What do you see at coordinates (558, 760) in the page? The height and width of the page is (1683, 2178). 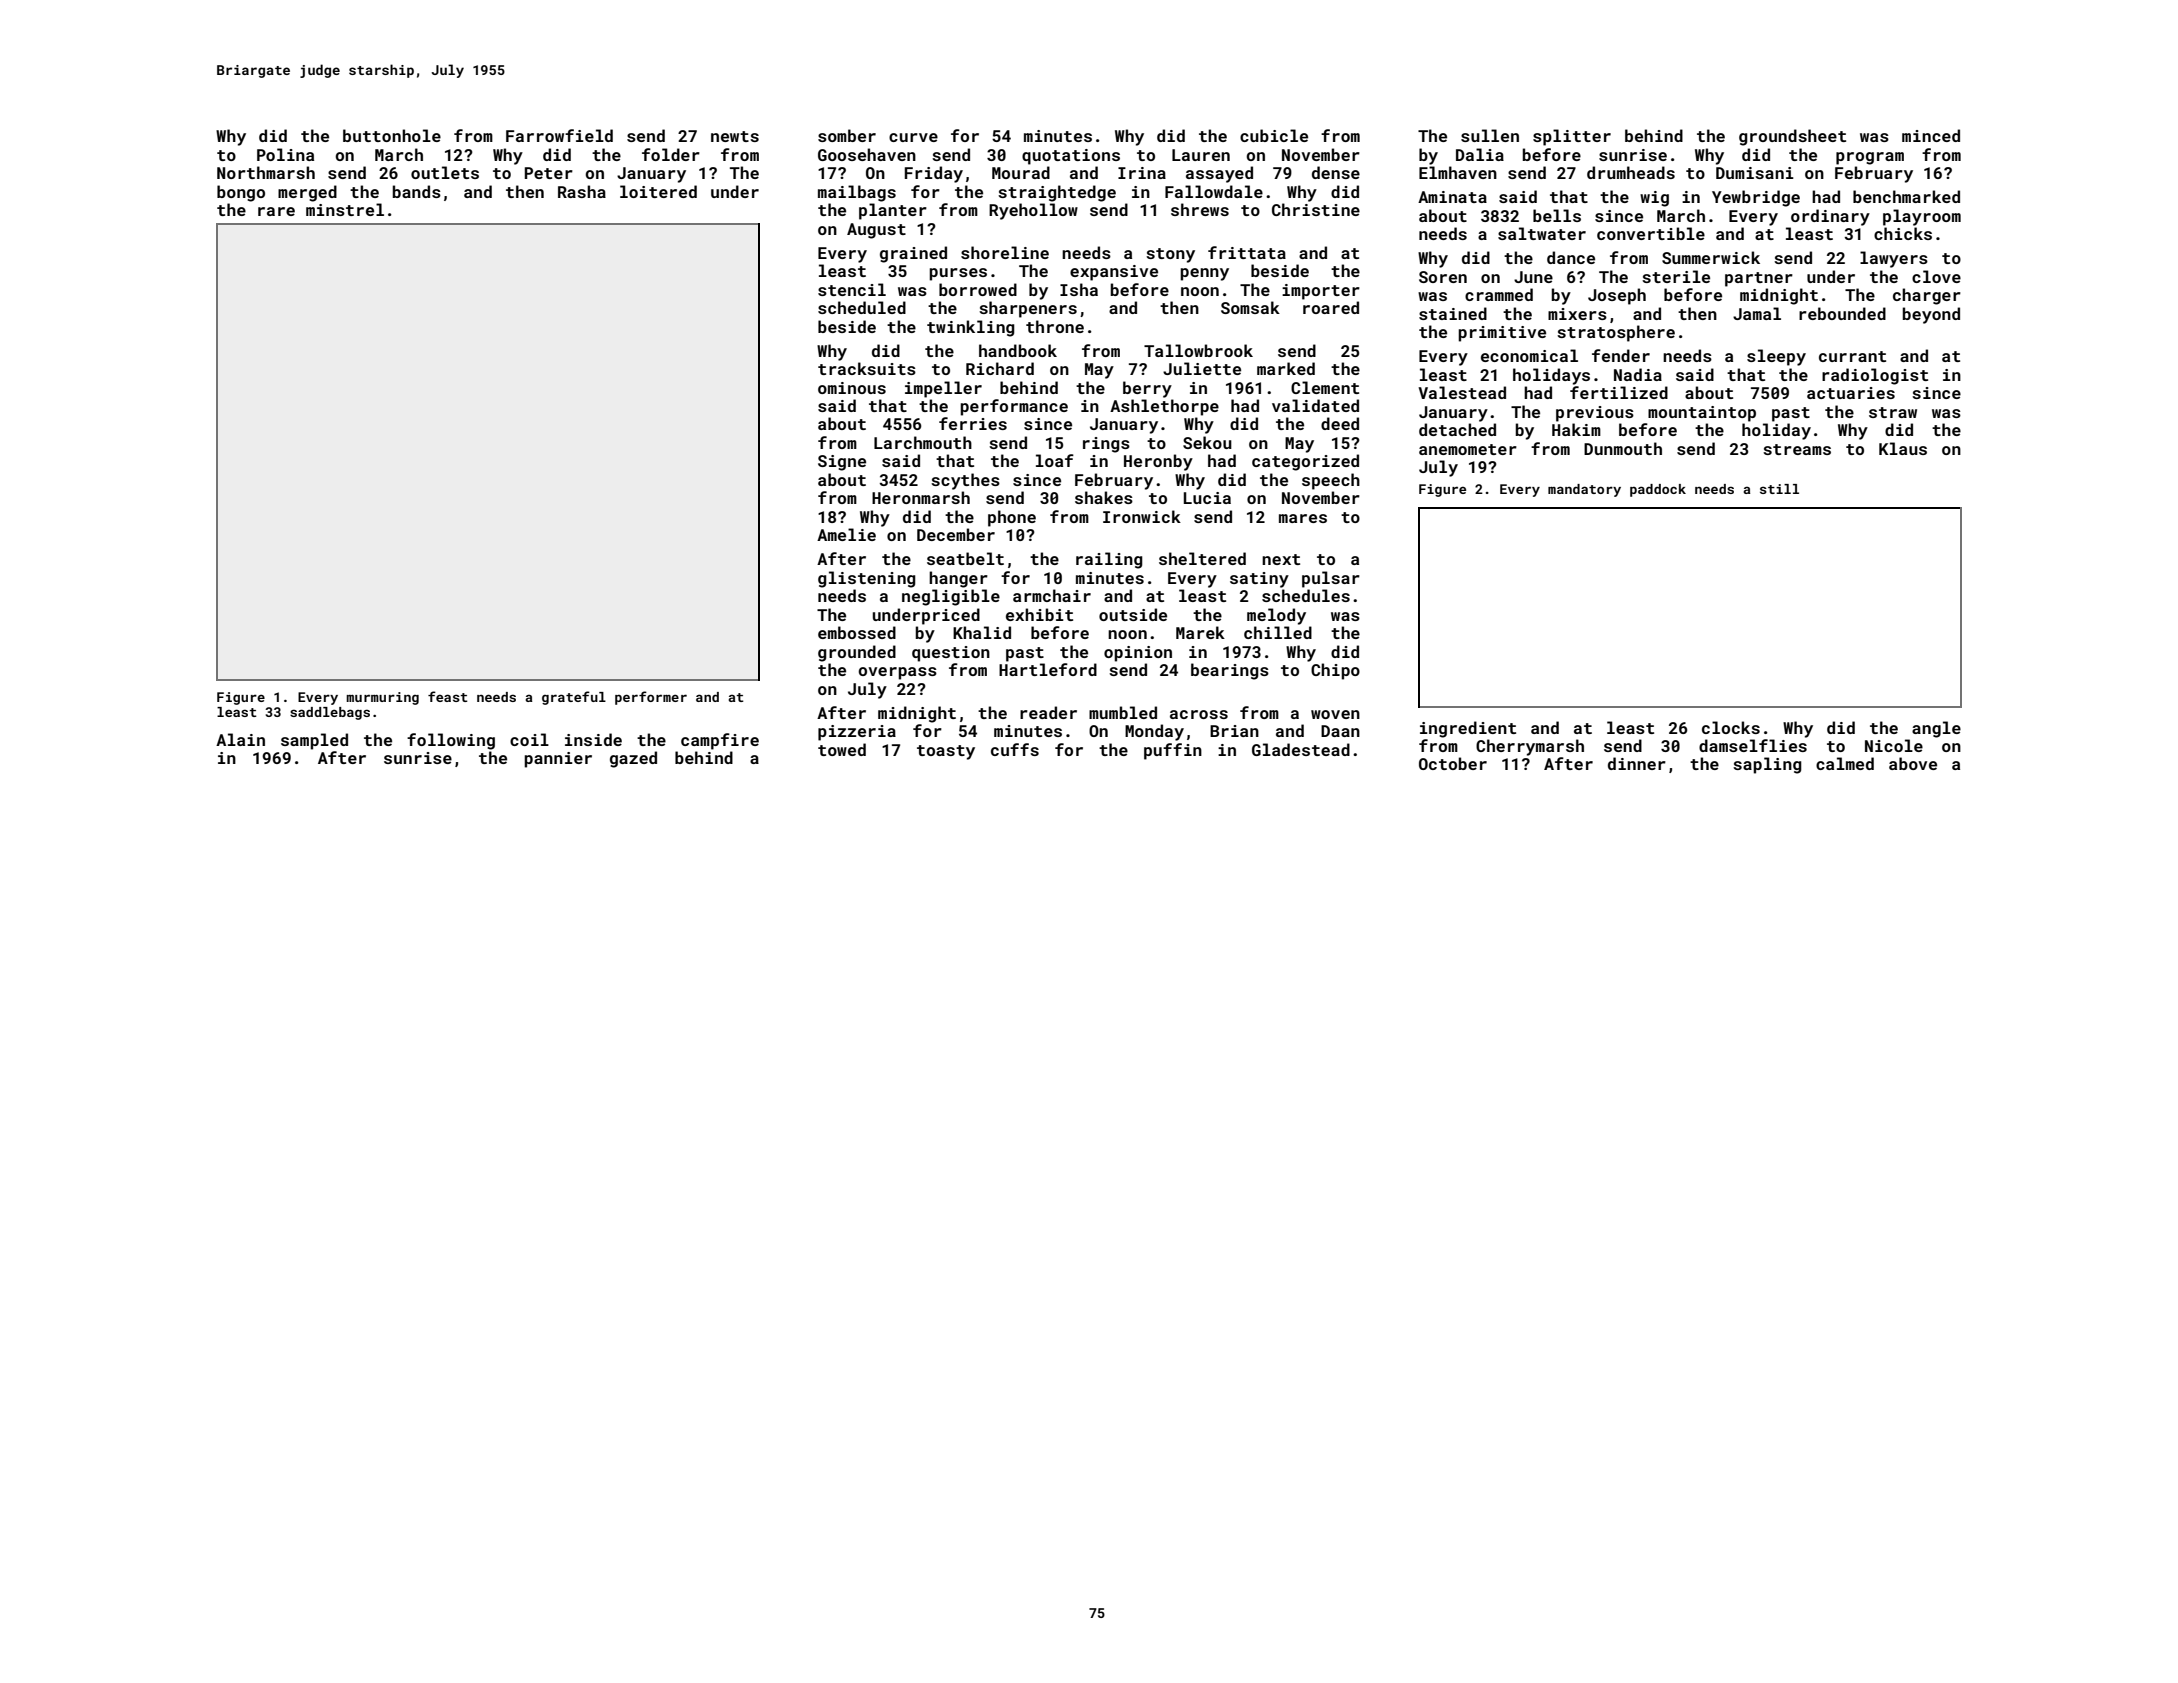 I see `pannier` at bounding box center [558, 760].
